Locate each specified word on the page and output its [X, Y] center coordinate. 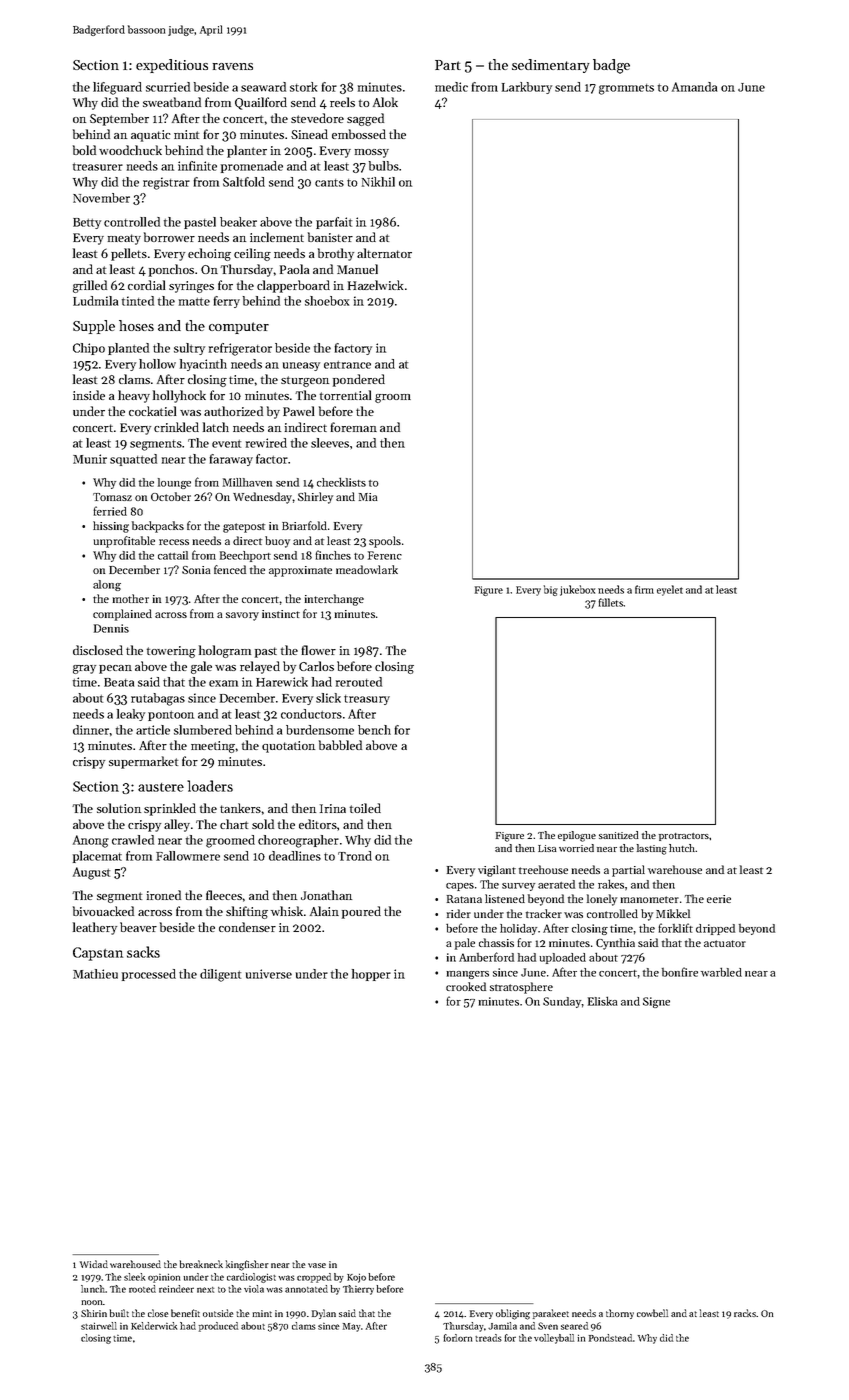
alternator [384, 253]
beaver [138, 927]
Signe [656, 1002]
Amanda [694, 87]
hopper [371, 975]
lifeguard [117, 88]
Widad [94, 1264]
